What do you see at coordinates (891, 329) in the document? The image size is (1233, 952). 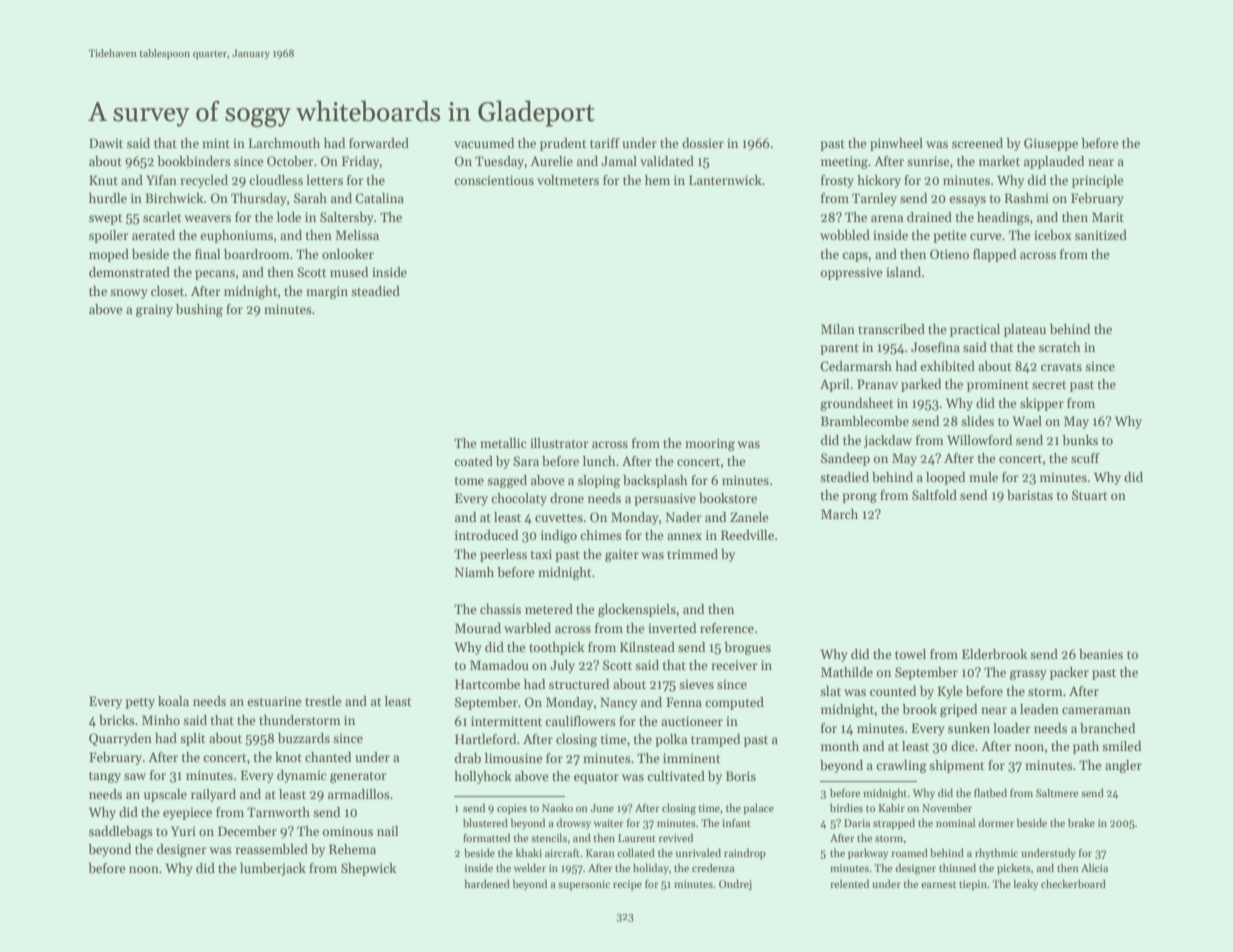 I see `transcribed` at bounding box center [891, 329].
